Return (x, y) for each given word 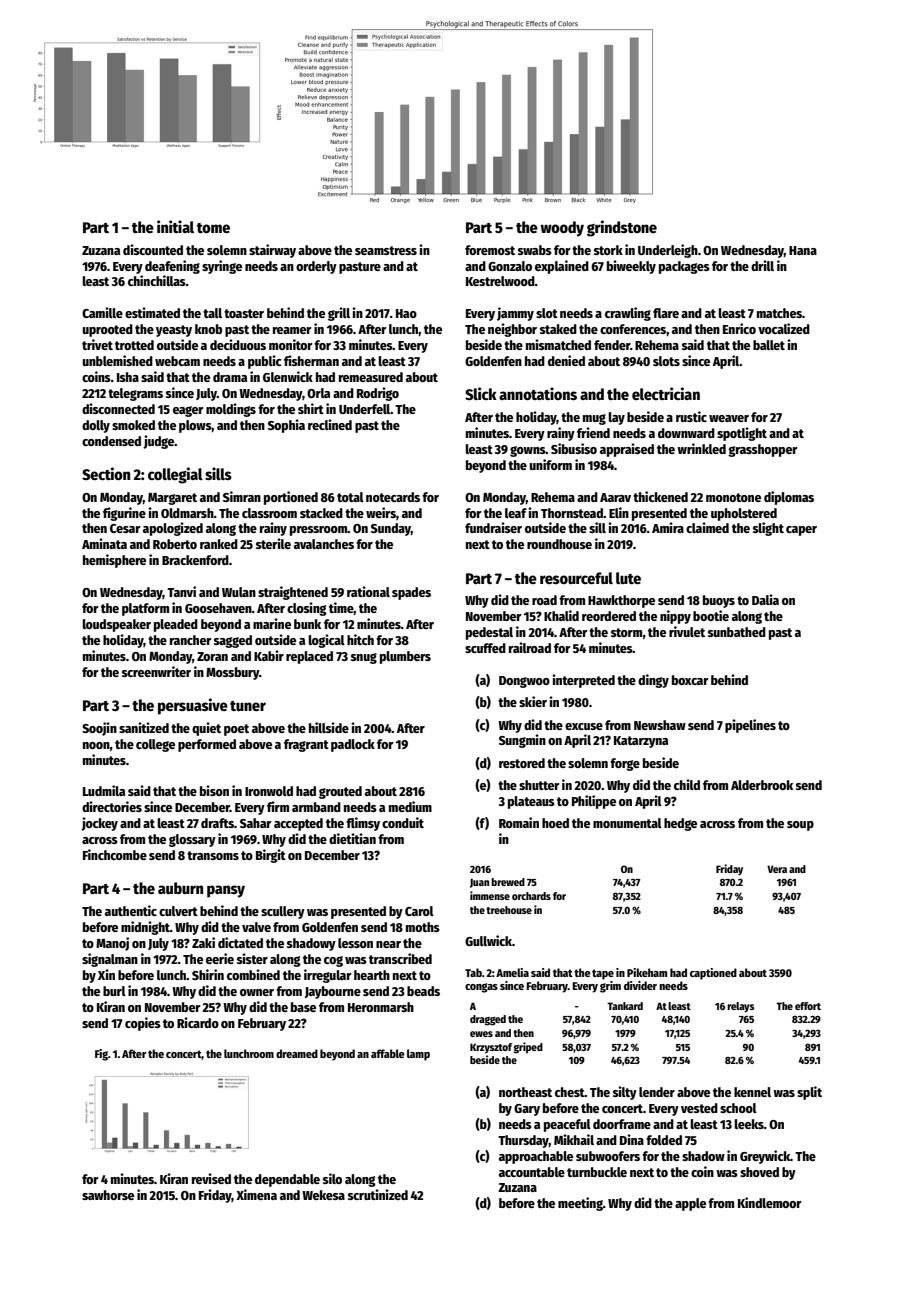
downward (686, 433)
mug (594, 419)
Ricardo (198, 1022)
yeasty (174, 331)
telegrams (135, 394)
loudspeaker (116, 625)
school (738, 1108)
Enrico (739, 328)
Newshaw (660, 725)
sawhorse (108, 1195)
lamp (418, 1055)
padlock (353, 745)
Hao (406, 313)
